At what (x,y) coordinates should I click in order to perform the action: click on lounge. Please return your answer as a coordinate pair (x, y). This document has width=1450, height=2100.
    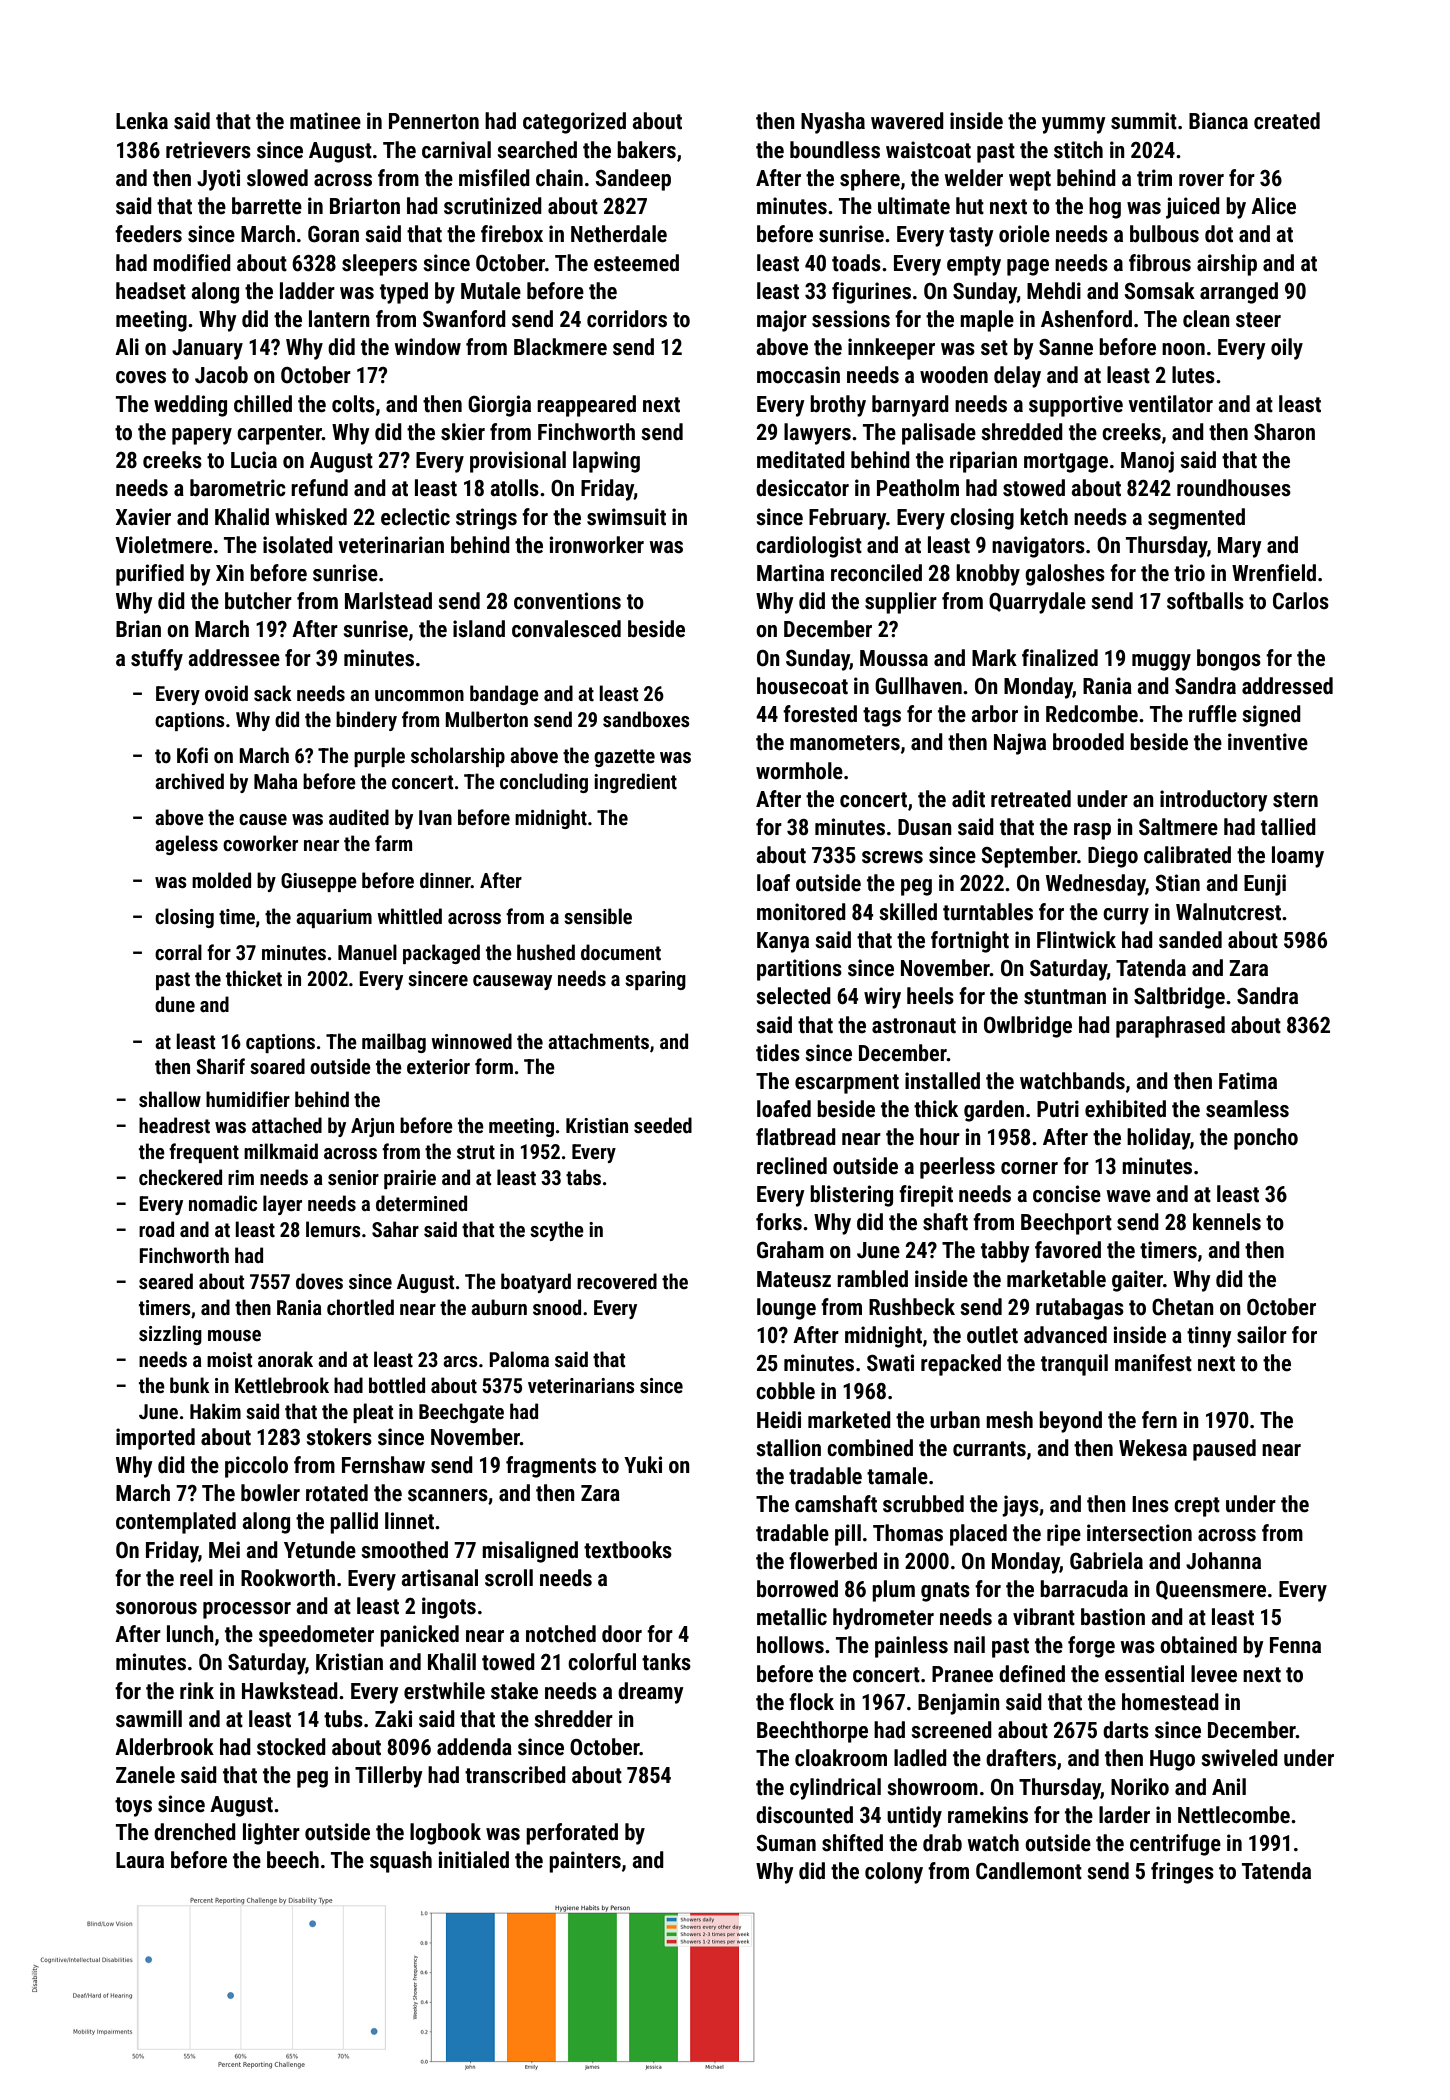
    Looking at the image, I should click on (786, 1309).
